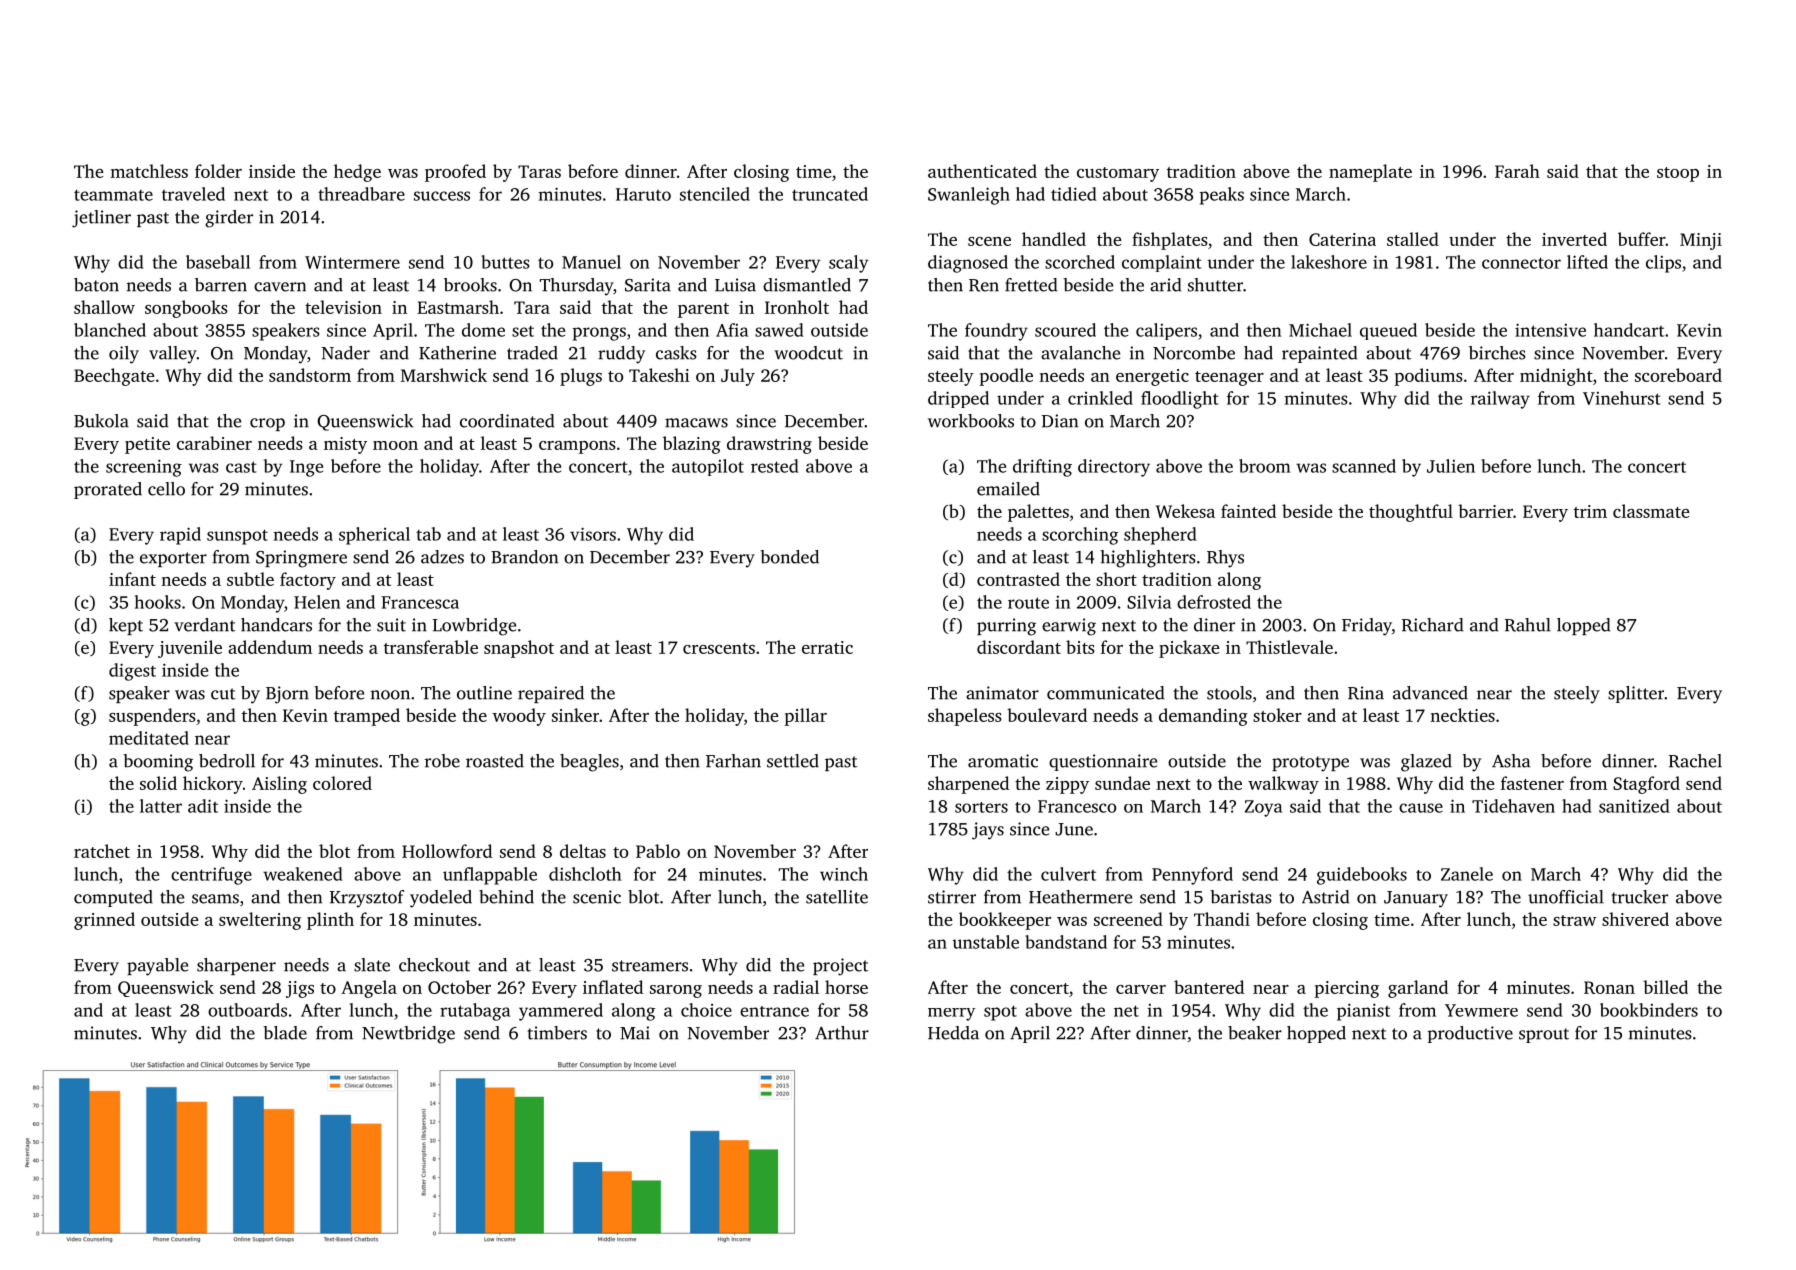 The image size is (1796, 1270). I want to click on parent, so click(703, 310).
